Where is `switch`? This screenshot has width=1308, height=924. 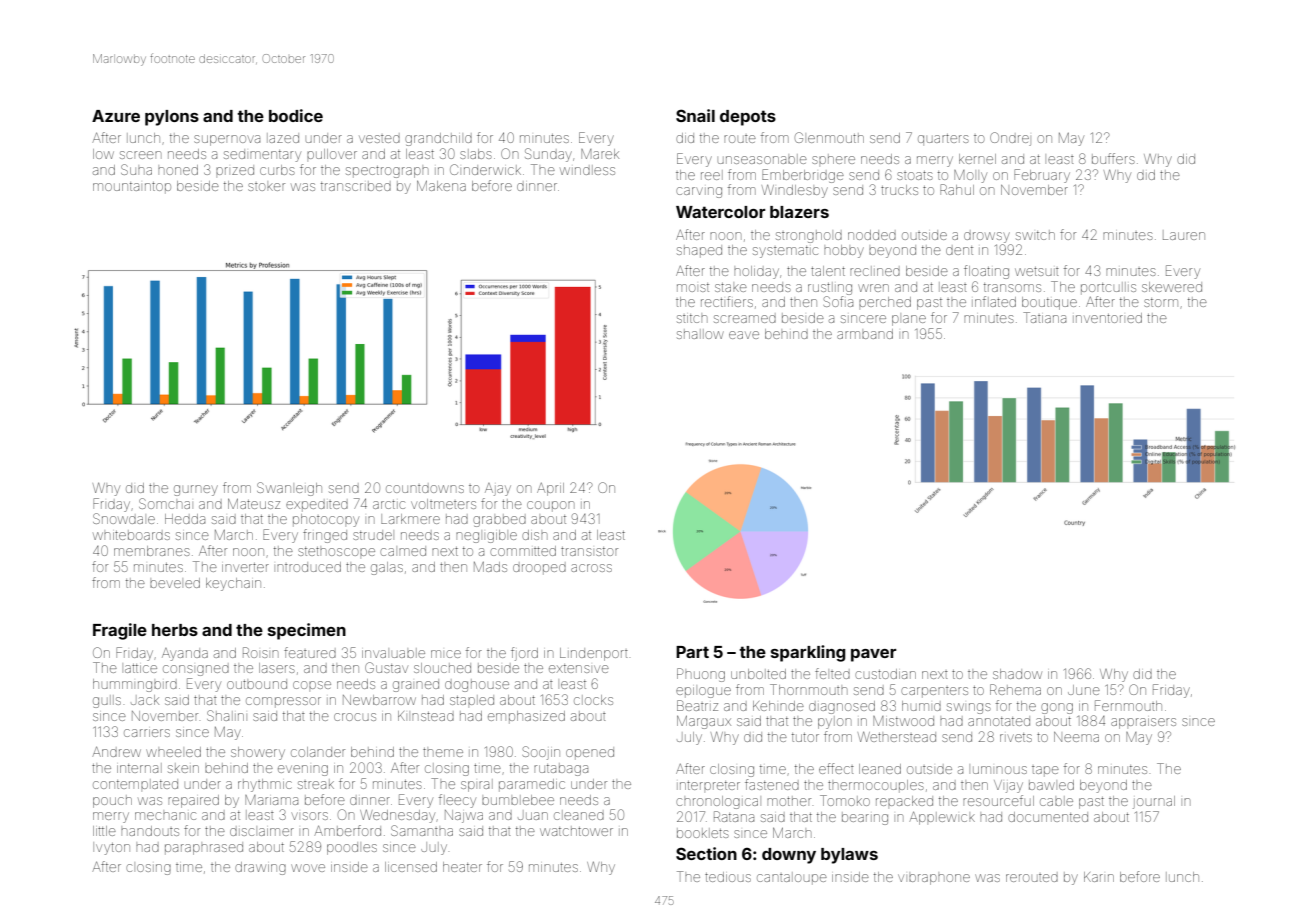
switch is located at coordinates (1035, 235).
